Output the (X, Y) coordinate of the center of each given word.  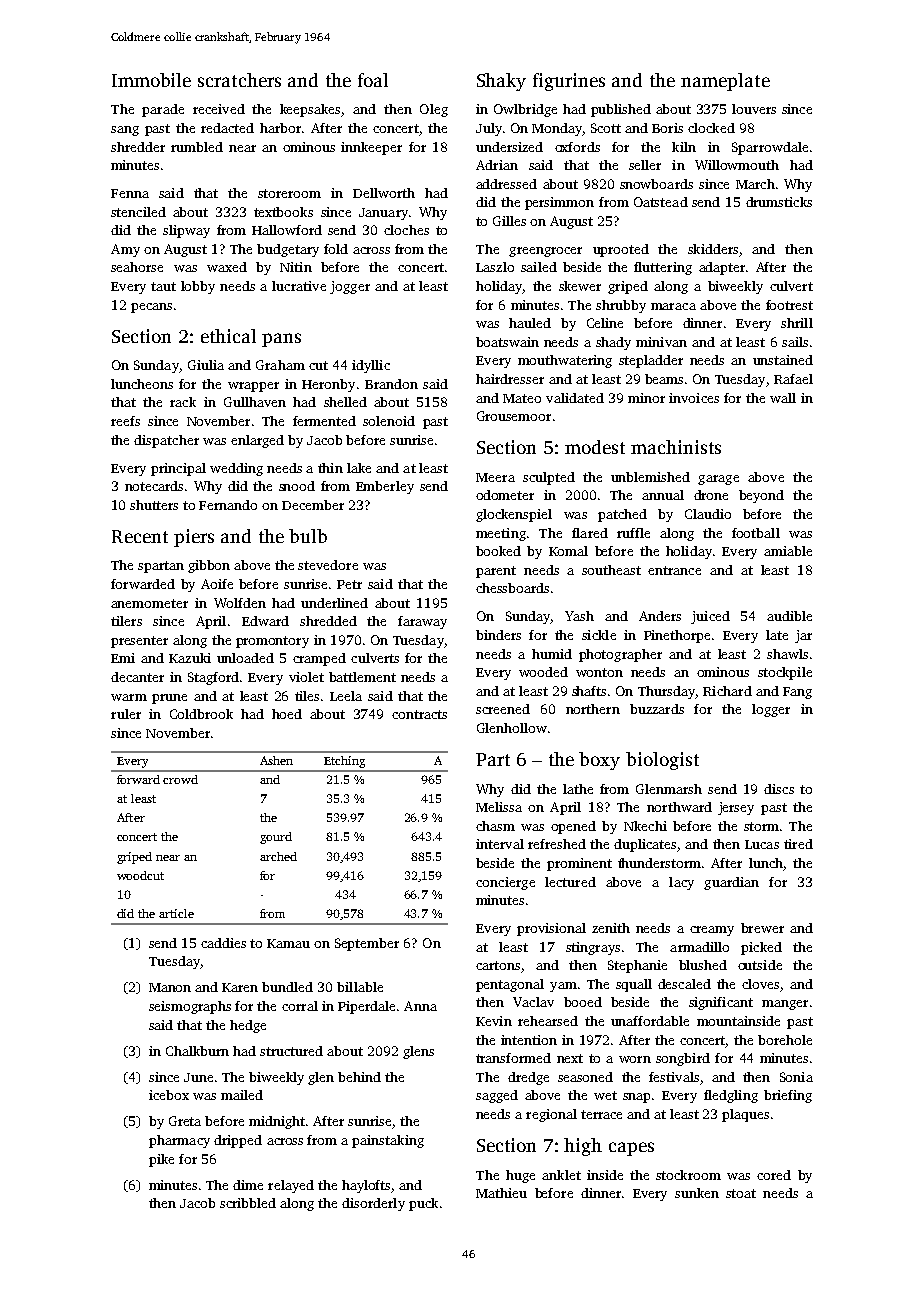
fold (336, 249)
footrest (789, 305)
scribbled (248, 1203)
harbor (280, 128)
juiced (710, 617)
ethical (228, 336)
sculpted (549, 478)
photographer (620, 655)
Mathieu (501, 1193)
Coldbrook (201, 714)
